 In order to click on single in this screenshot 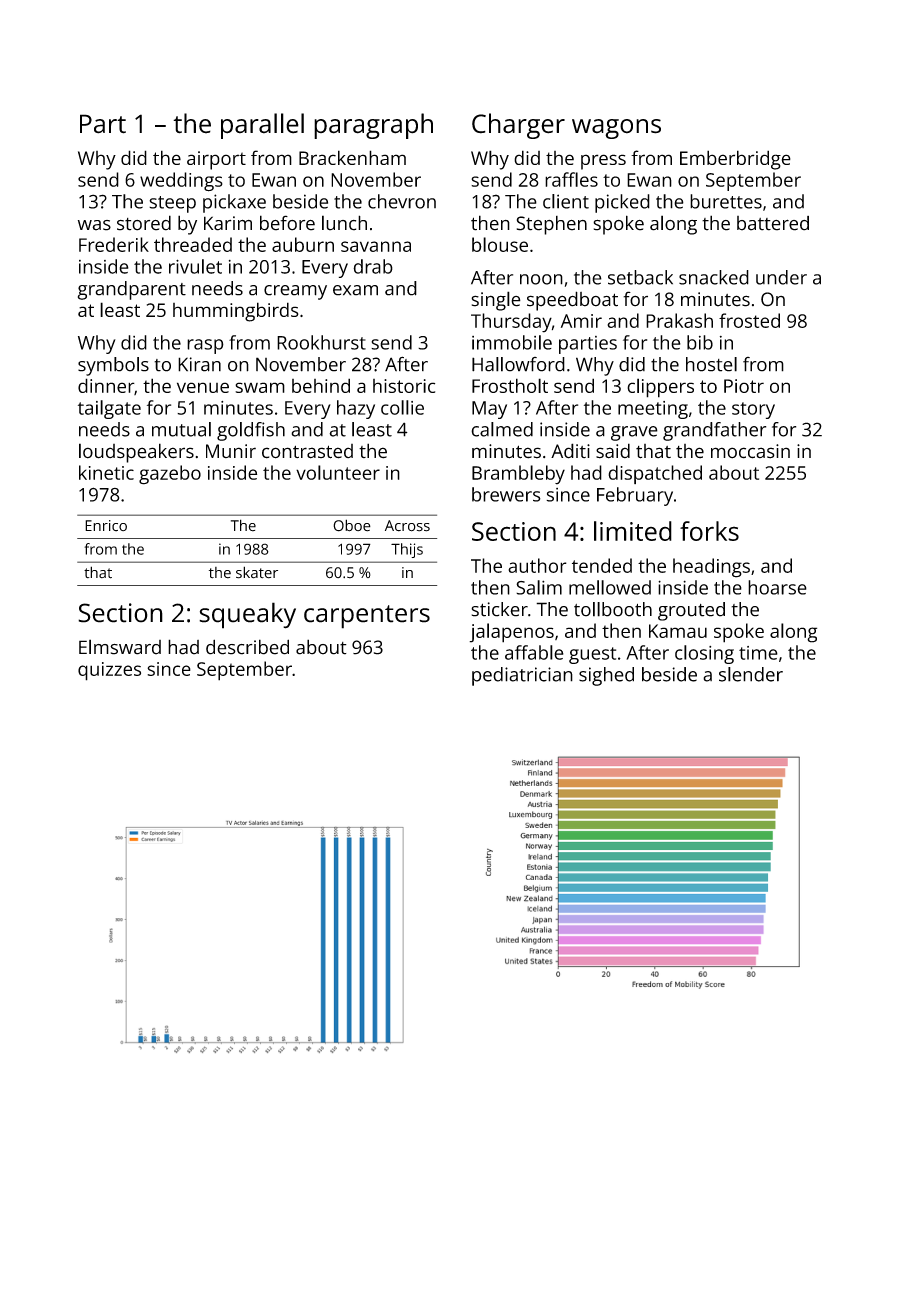, I will do `click(496, 301)`.
